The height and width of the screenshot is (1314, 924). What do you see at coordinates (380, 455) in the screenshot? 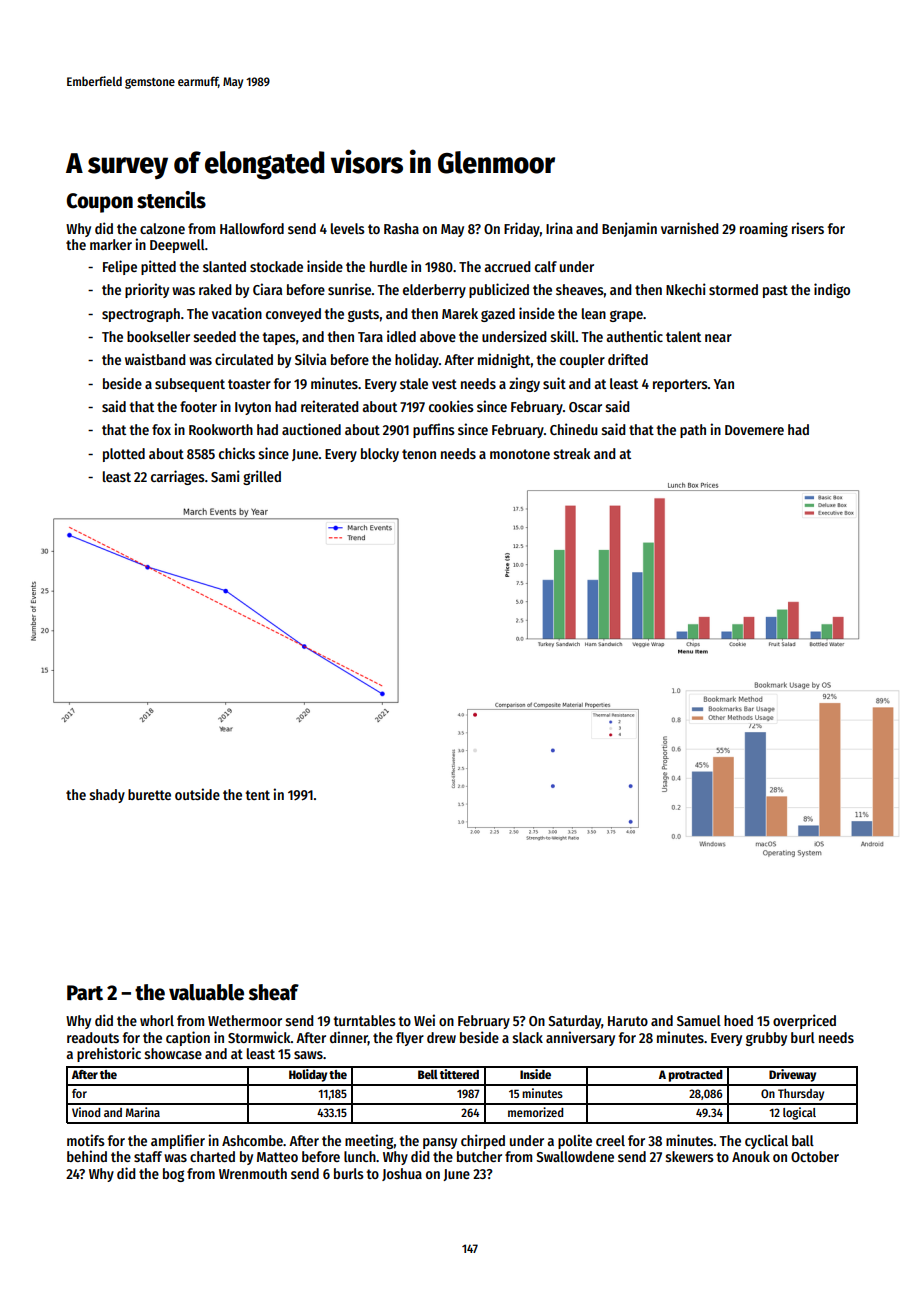
I see `blocky` at bounding box center [380, 455].
